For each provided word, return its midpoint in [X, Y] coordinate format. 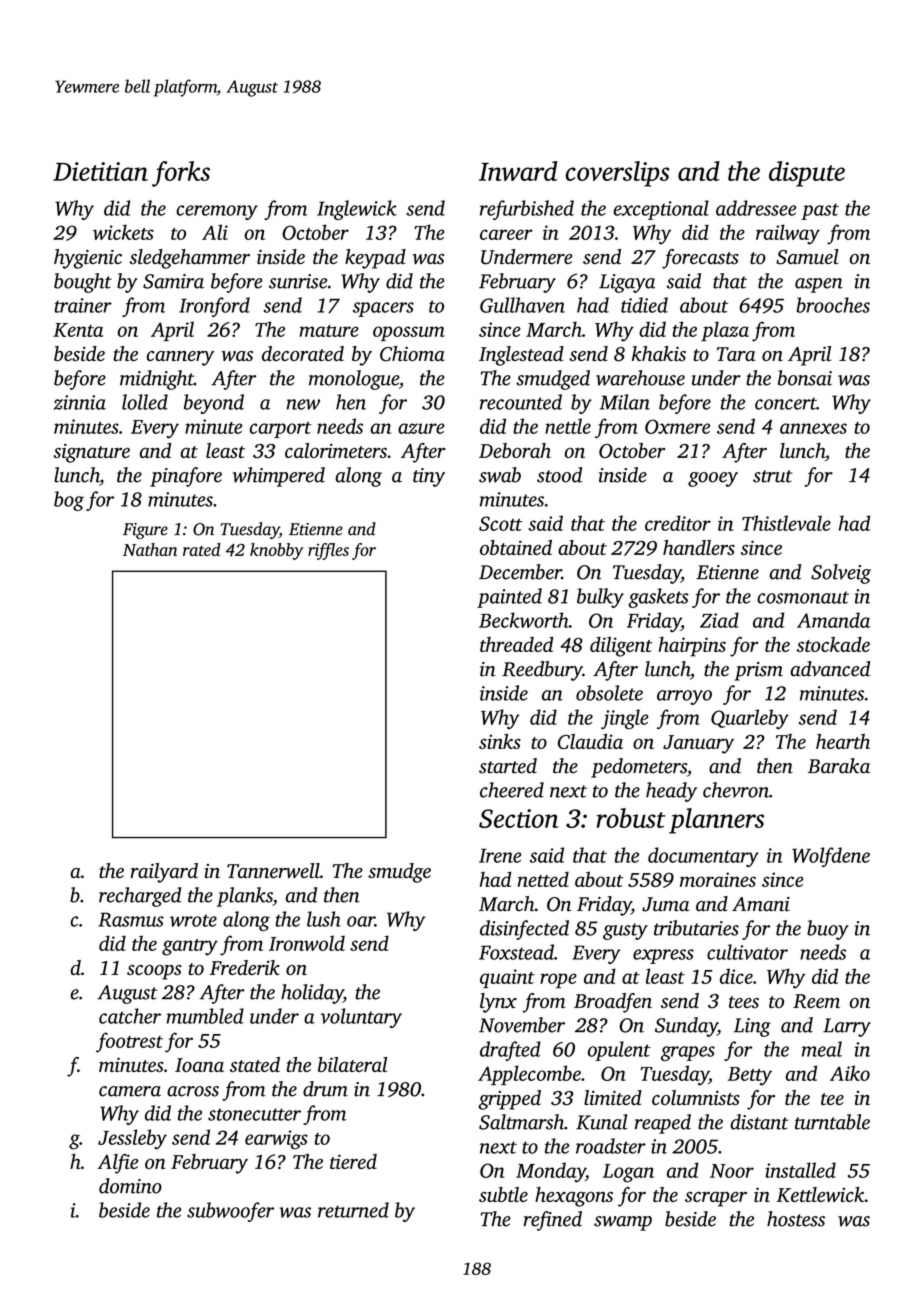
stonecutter [254, 1114]
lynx [498, 1003]
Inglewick [357, 210]
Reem [816, 1001]
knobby [276, 551]
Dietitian [100, 171]
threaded [516, 644]
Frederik [245, 967]
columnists [696, 1098]
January [698, 744]
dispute [807, 174]
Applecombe [529, 1075]
